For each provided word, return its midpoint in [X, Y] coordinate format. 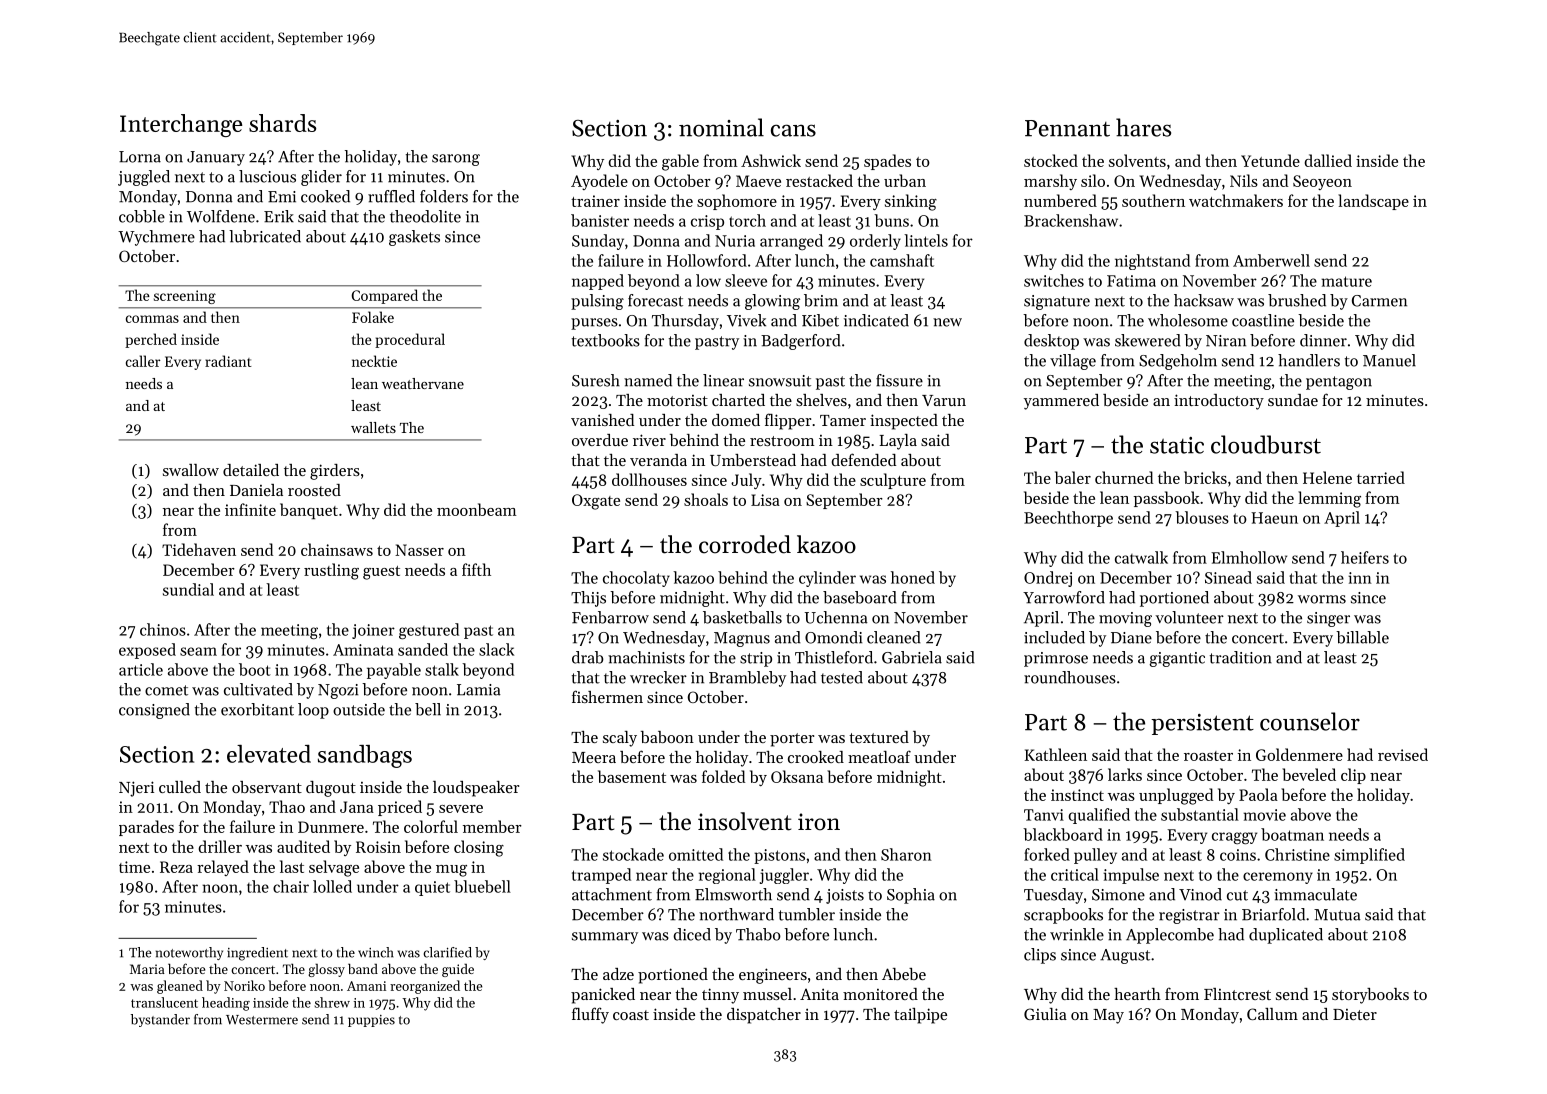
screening [185, 297]
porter [792, 740]
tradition [1241, 657]
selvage [334, 868]
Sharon [906, 854]
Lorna [140, 157]
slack [496, 649]
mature [1346, 281]
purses [594, 324]
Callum [1272, 1014]
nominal [721, 127]
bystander [160, 1020]
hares [1143, 127]
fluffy [590, 1015]
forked [1047, 854]
